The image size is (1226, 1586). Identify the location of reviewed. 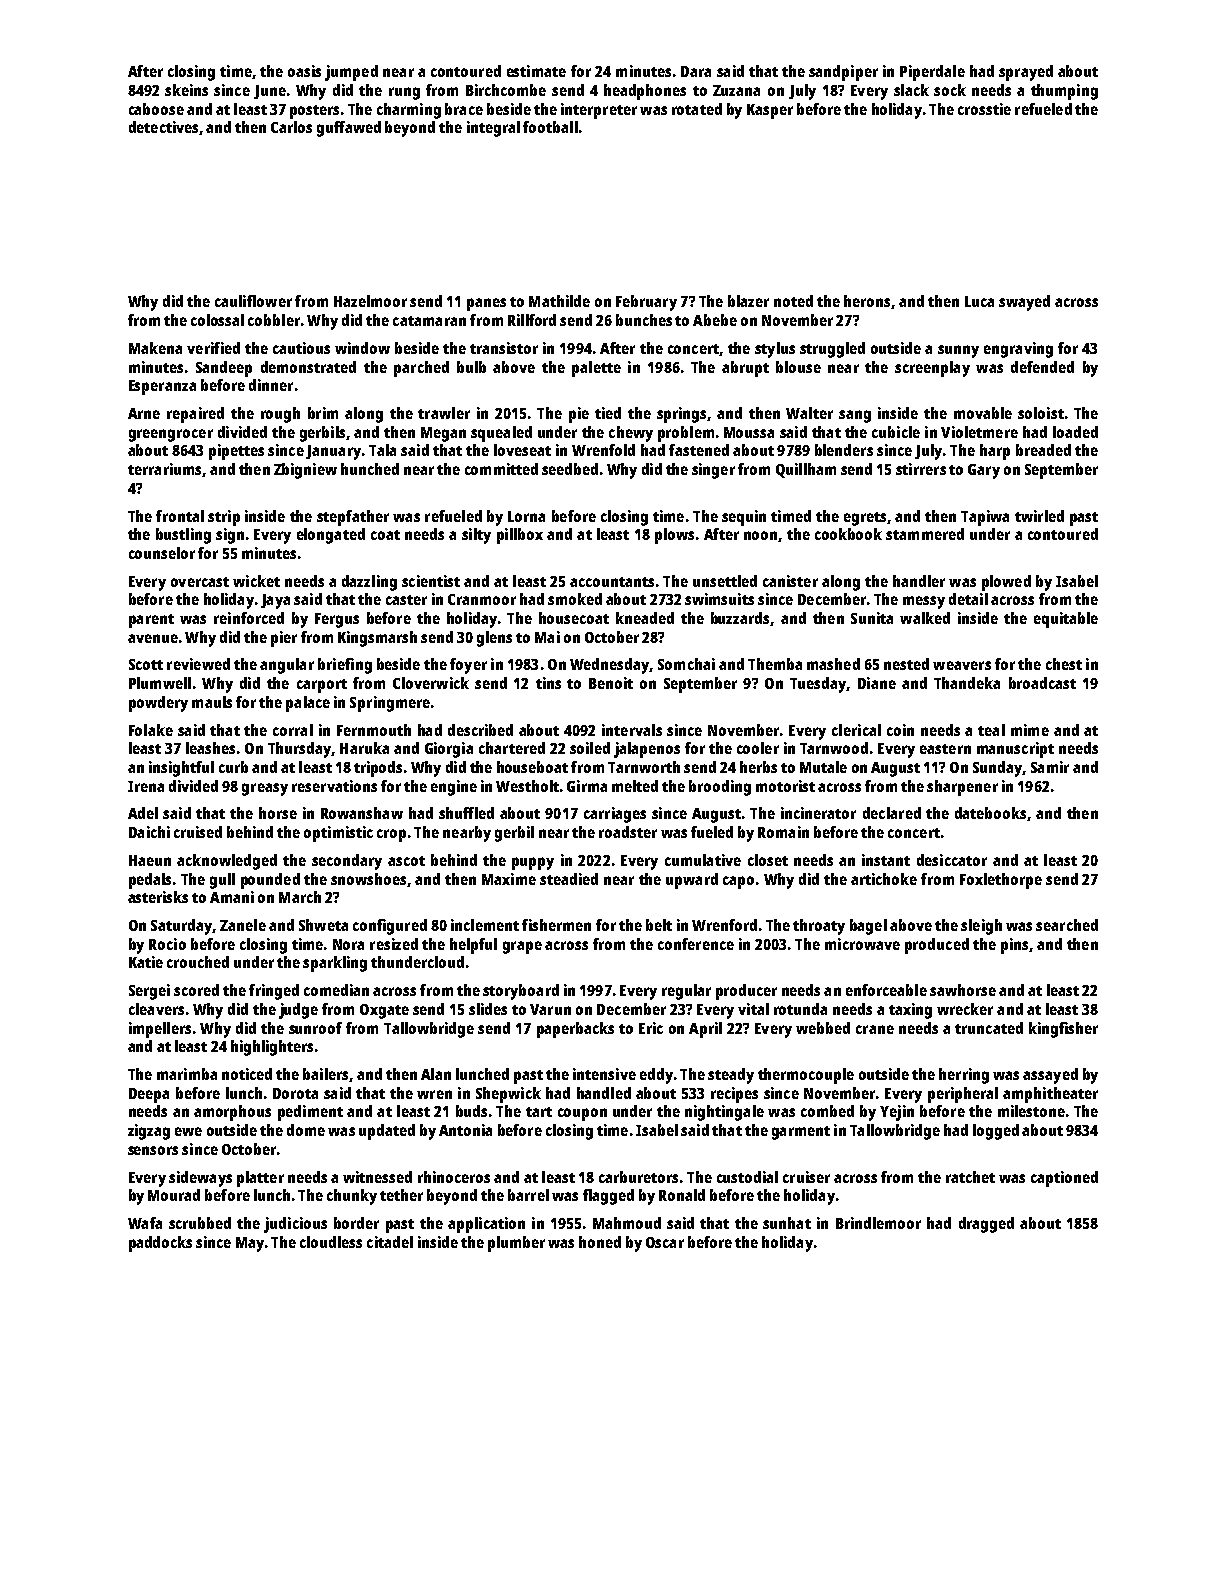
(198, 664).
